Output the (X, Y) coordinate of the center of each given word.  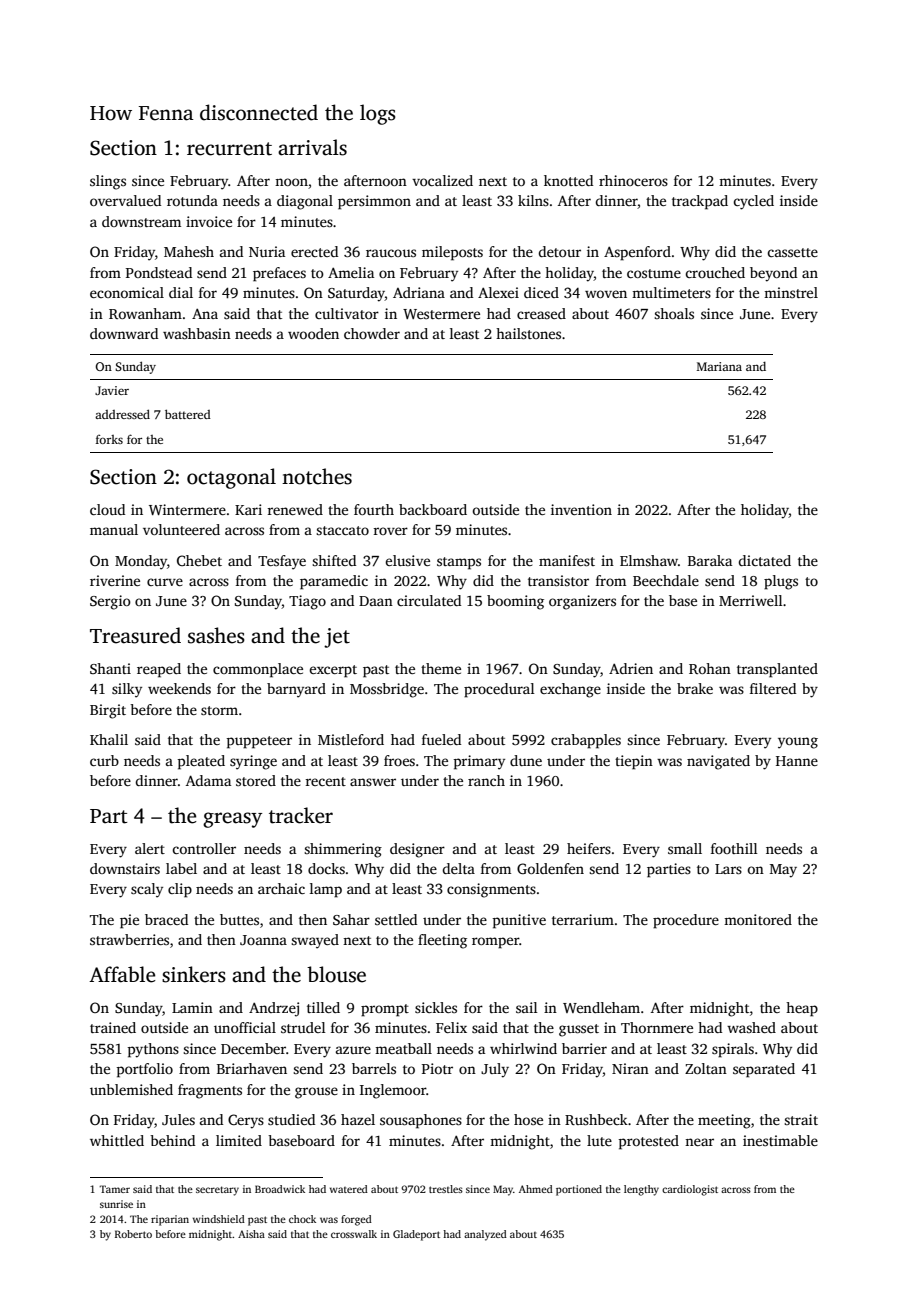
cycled (753, 202)
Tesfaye (282, 562)
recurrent (229, 149)
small (685, 848)
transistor (558, 580)
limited (239, 1140)
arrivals (312, 147)
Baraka (710, 560)
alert (150, 848)
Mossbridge (387, 690)
